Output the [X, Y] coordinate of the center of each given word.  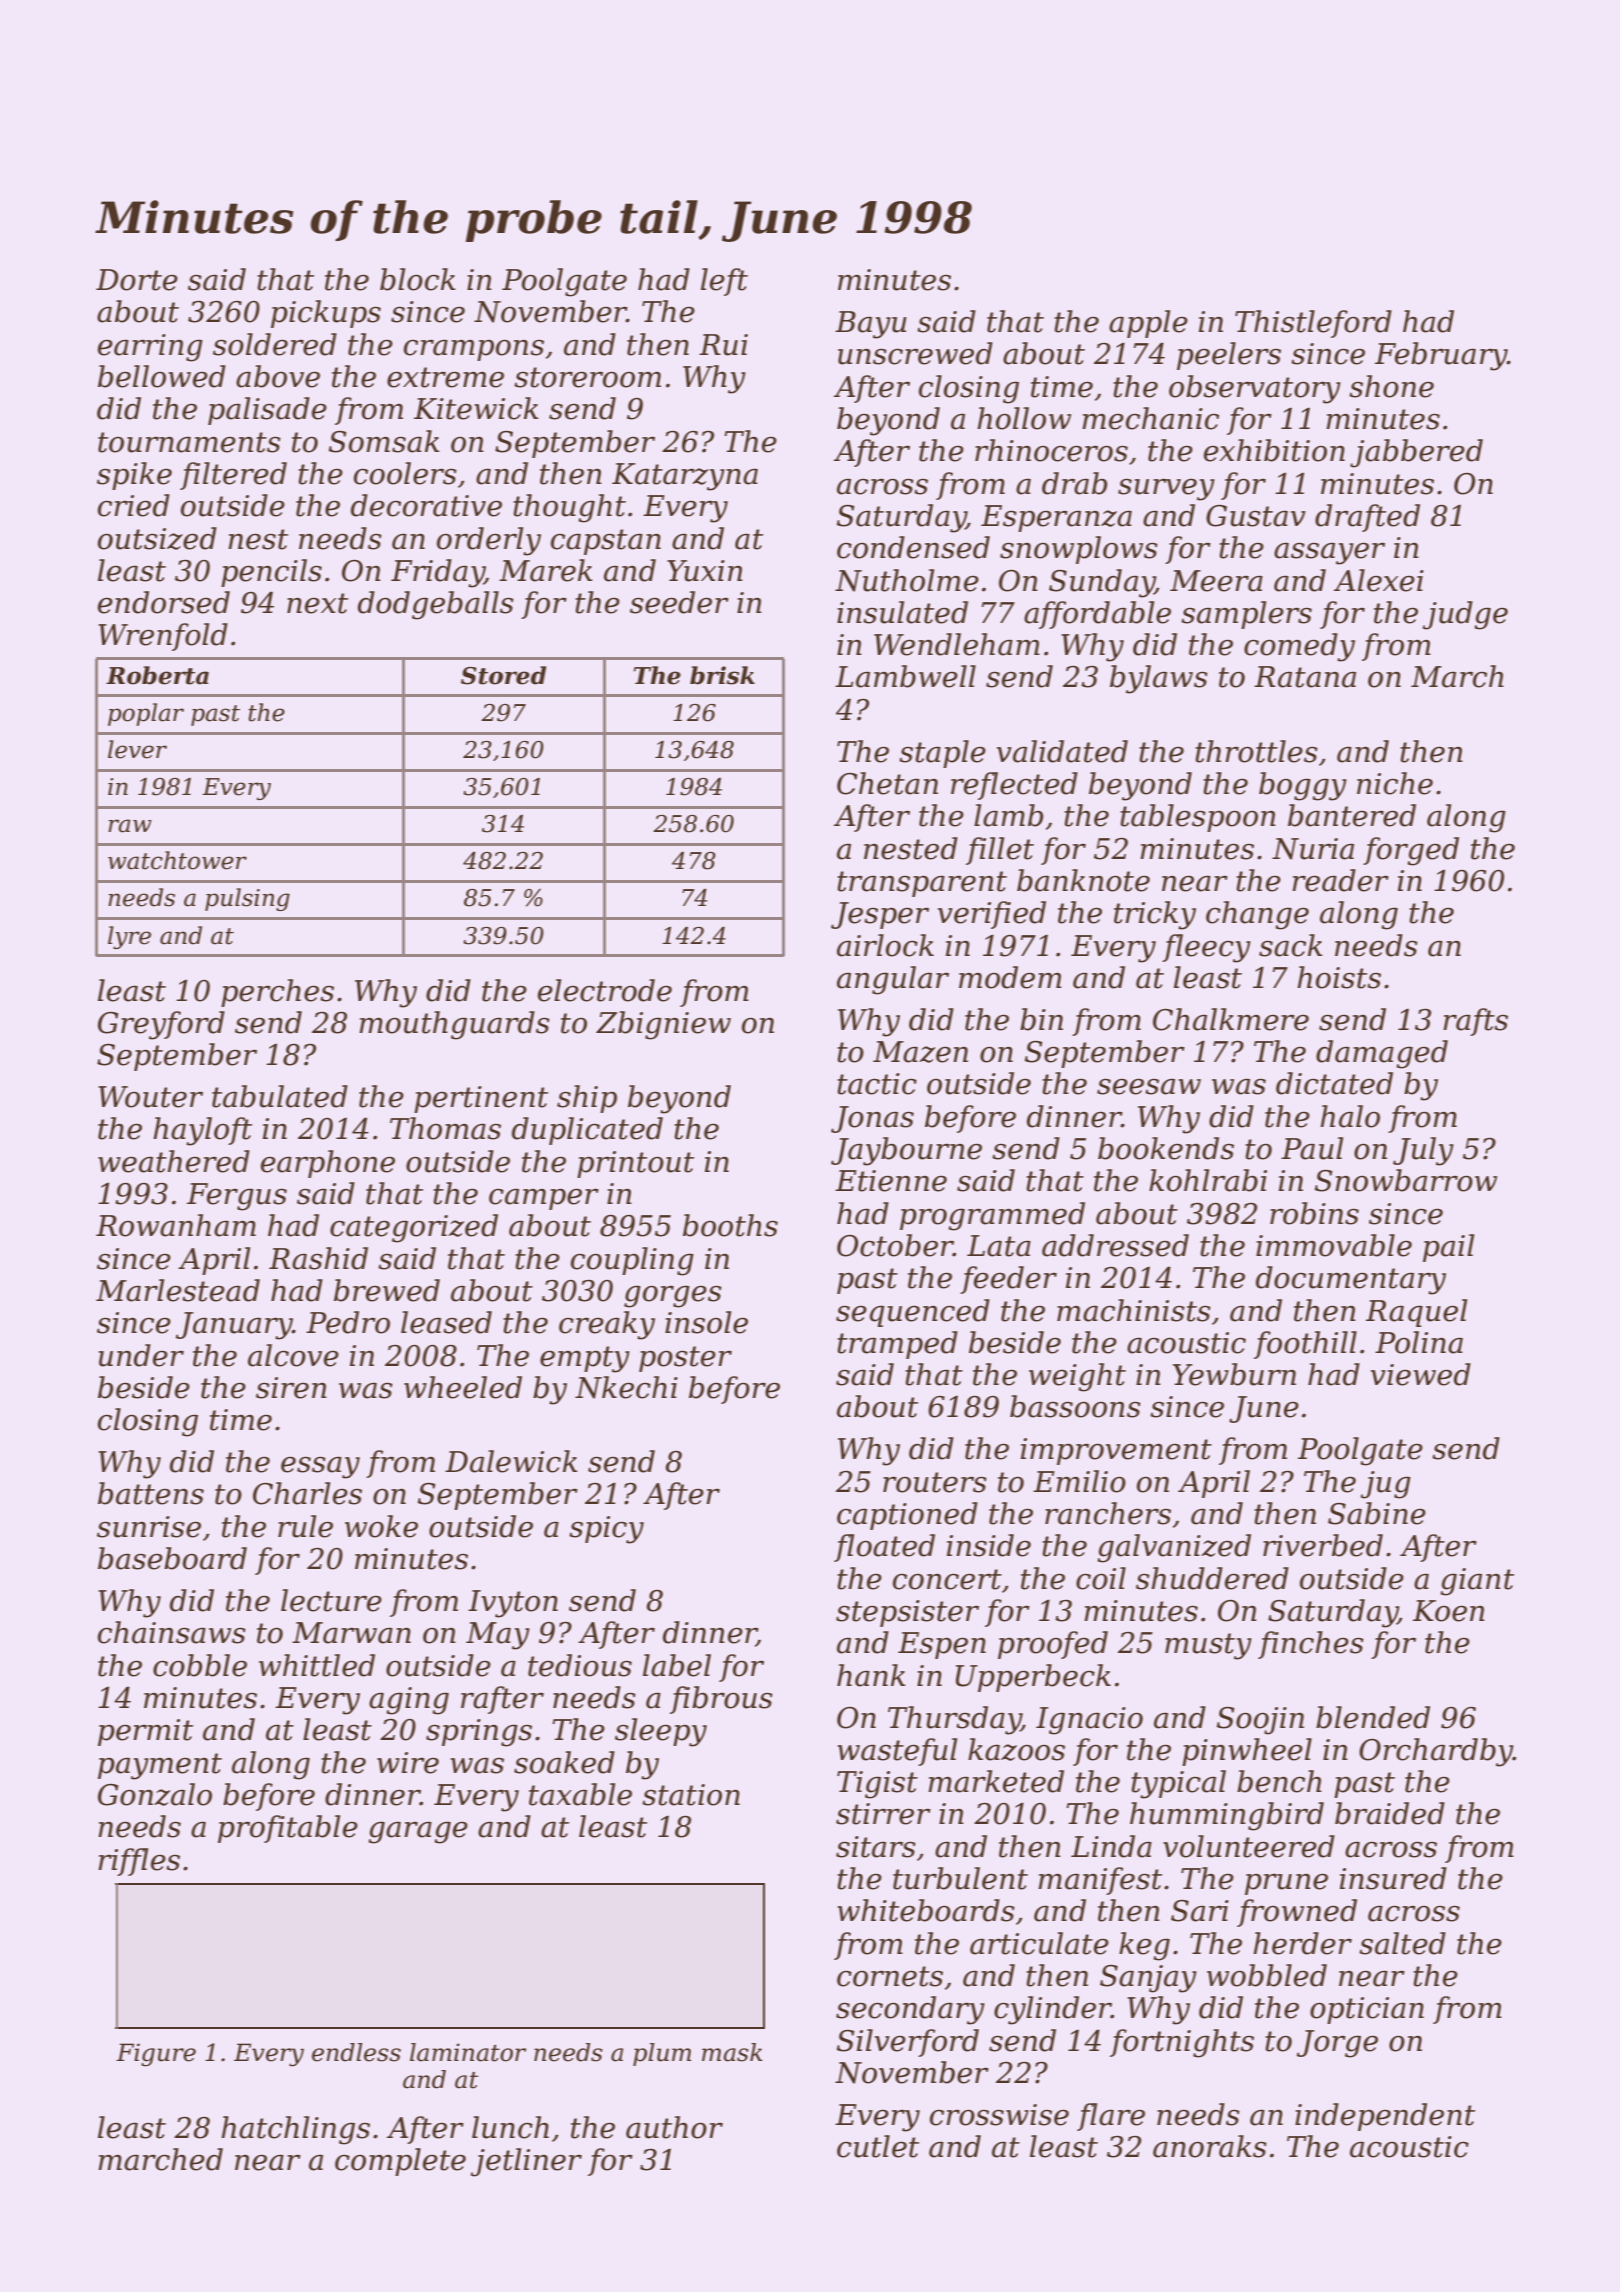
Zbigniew [663, 1025]
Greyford [161, 1025]
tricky [1155, 915]
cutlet [878, 2146]
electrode [605, 990]
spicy [606, 1530]
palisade [267, 411]
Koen [1449, 1611]
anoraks [1210, 2146]
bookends [1166, 1148]
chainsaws [172, 1632]
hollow [1024, 418]
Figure [156, 2055]
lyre [129, 937]
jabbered [1416, 453]
